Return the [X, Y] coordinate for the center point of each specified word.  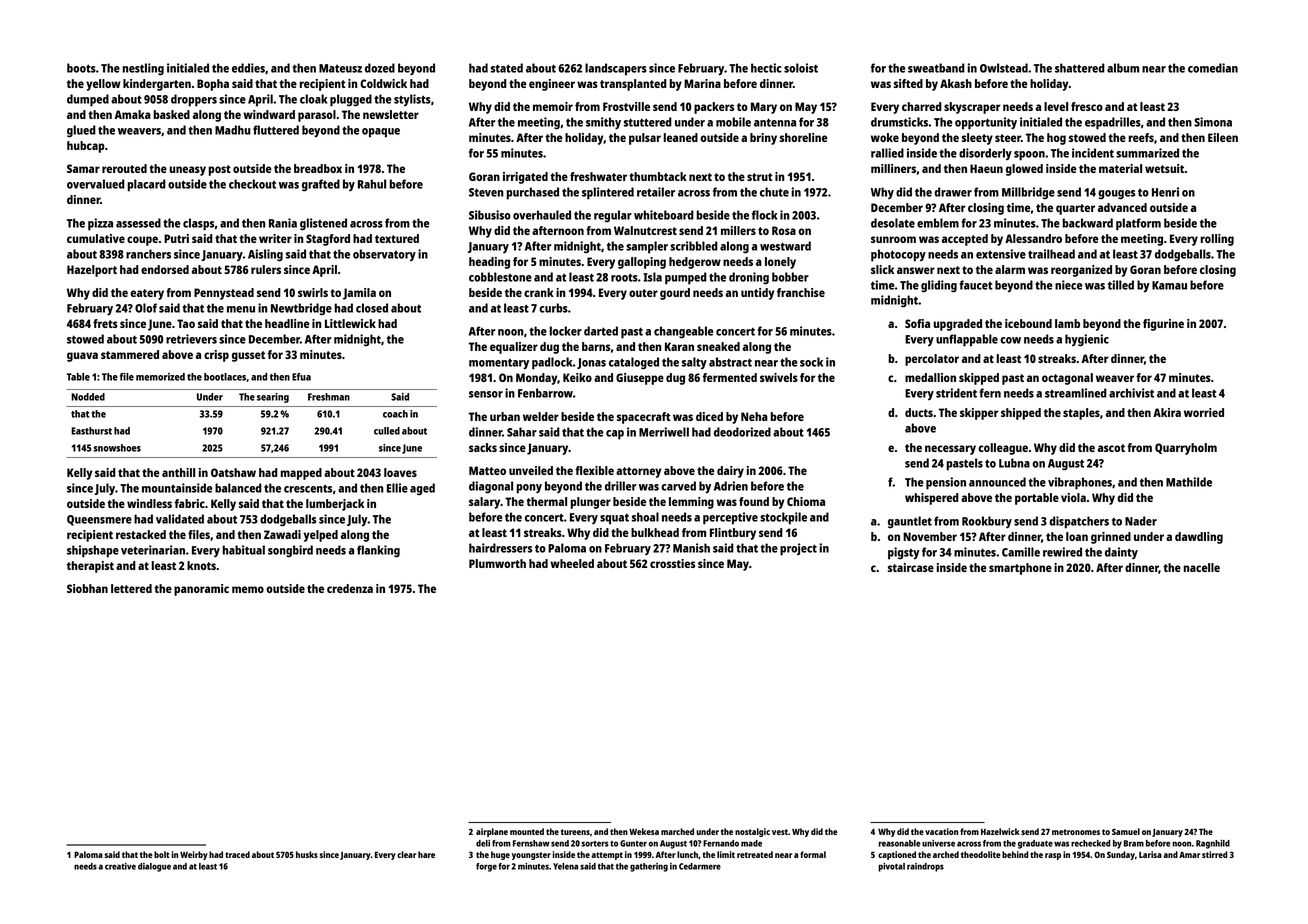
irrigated [525, 178]
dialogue [154, 867]
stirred [1215, 854]
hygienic [1087, 340]
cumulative [96, 238]
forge [486, 867]
